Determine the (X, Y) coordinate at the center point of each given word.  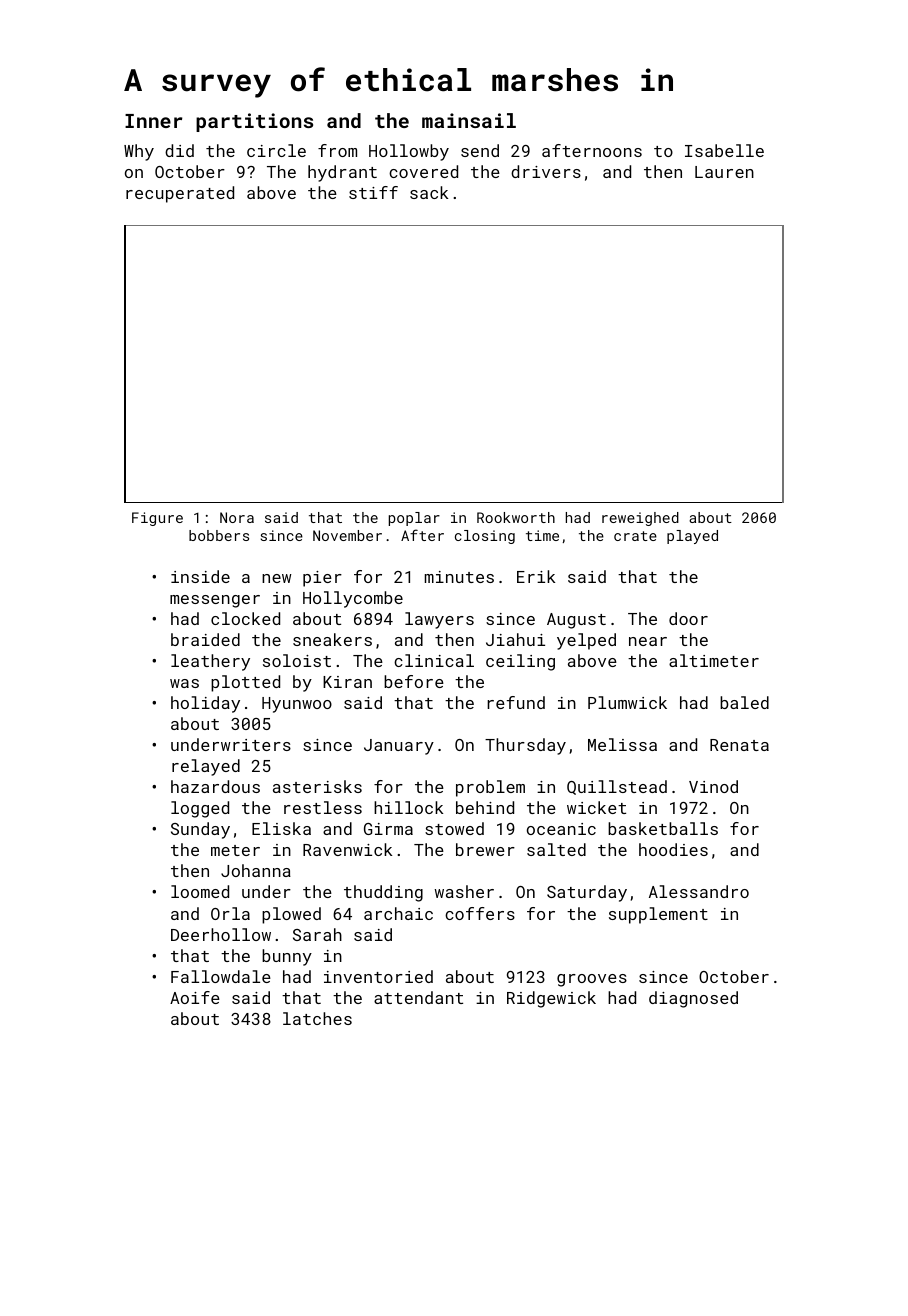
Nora (237, 517)
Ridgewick (551, 999)
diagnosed (693, 999)
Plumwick (627, 702)
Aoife (195, 997)
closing (485, 537)
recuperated (180, 194)
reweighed (640, 519)
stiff (373, 192)
